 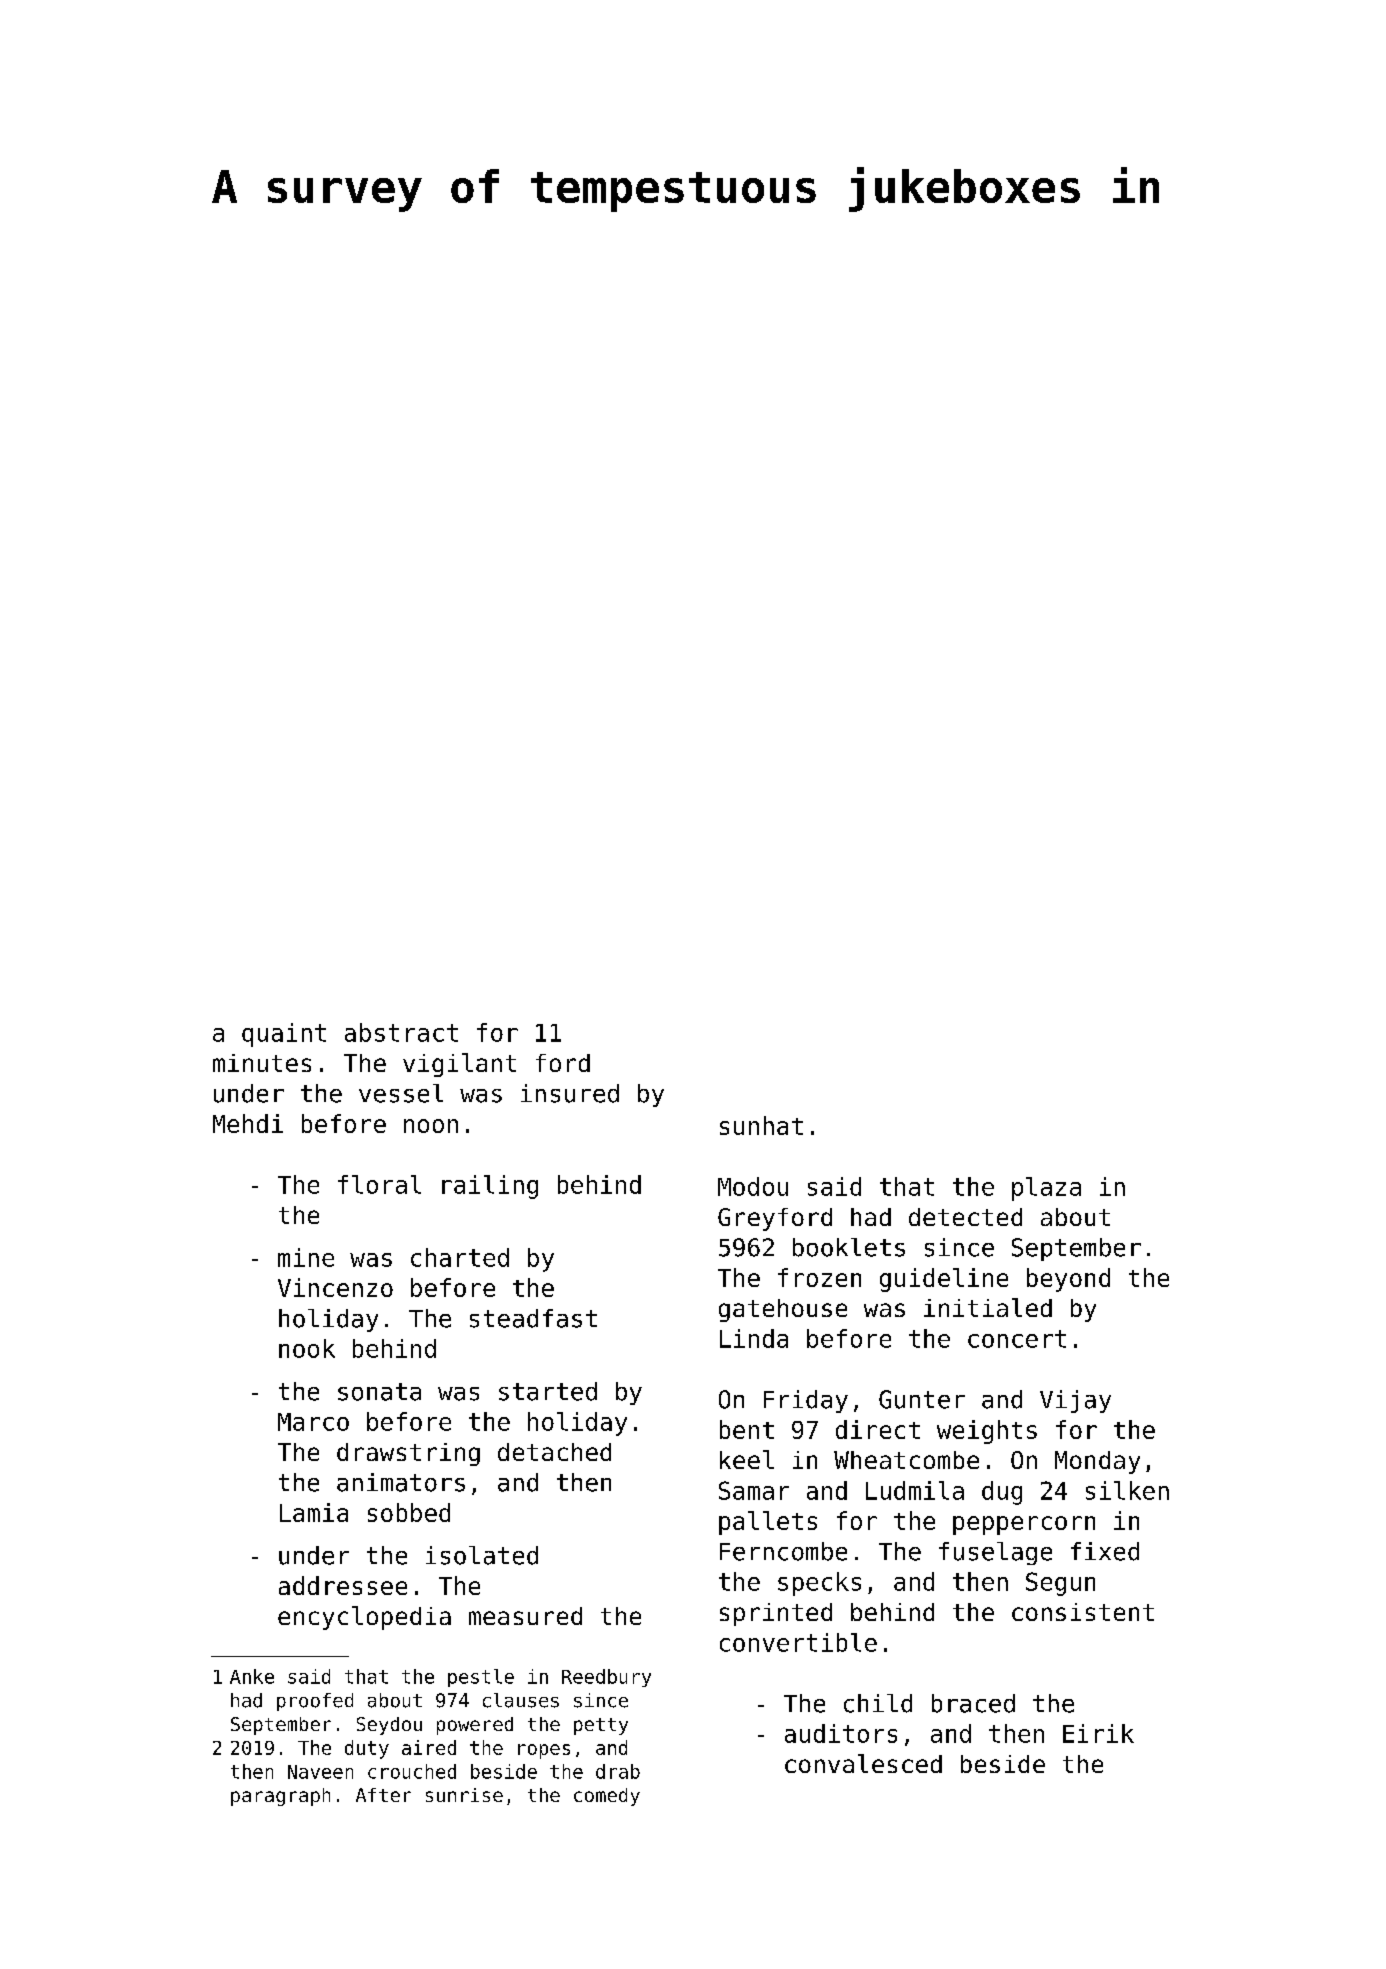 I want to click on paragraph, so click(x=280, y=1797).
